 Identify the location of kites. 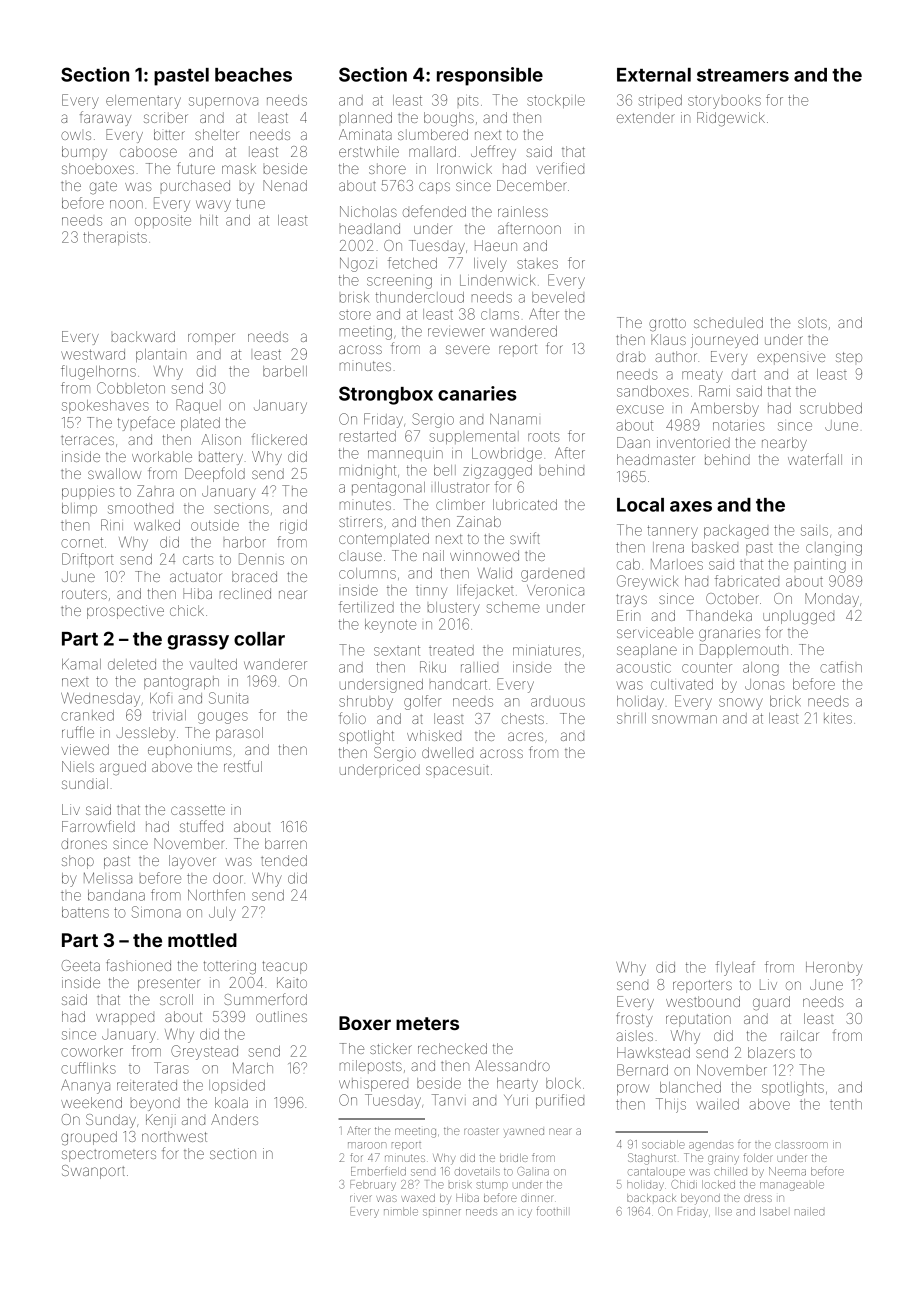
(838, 718).
